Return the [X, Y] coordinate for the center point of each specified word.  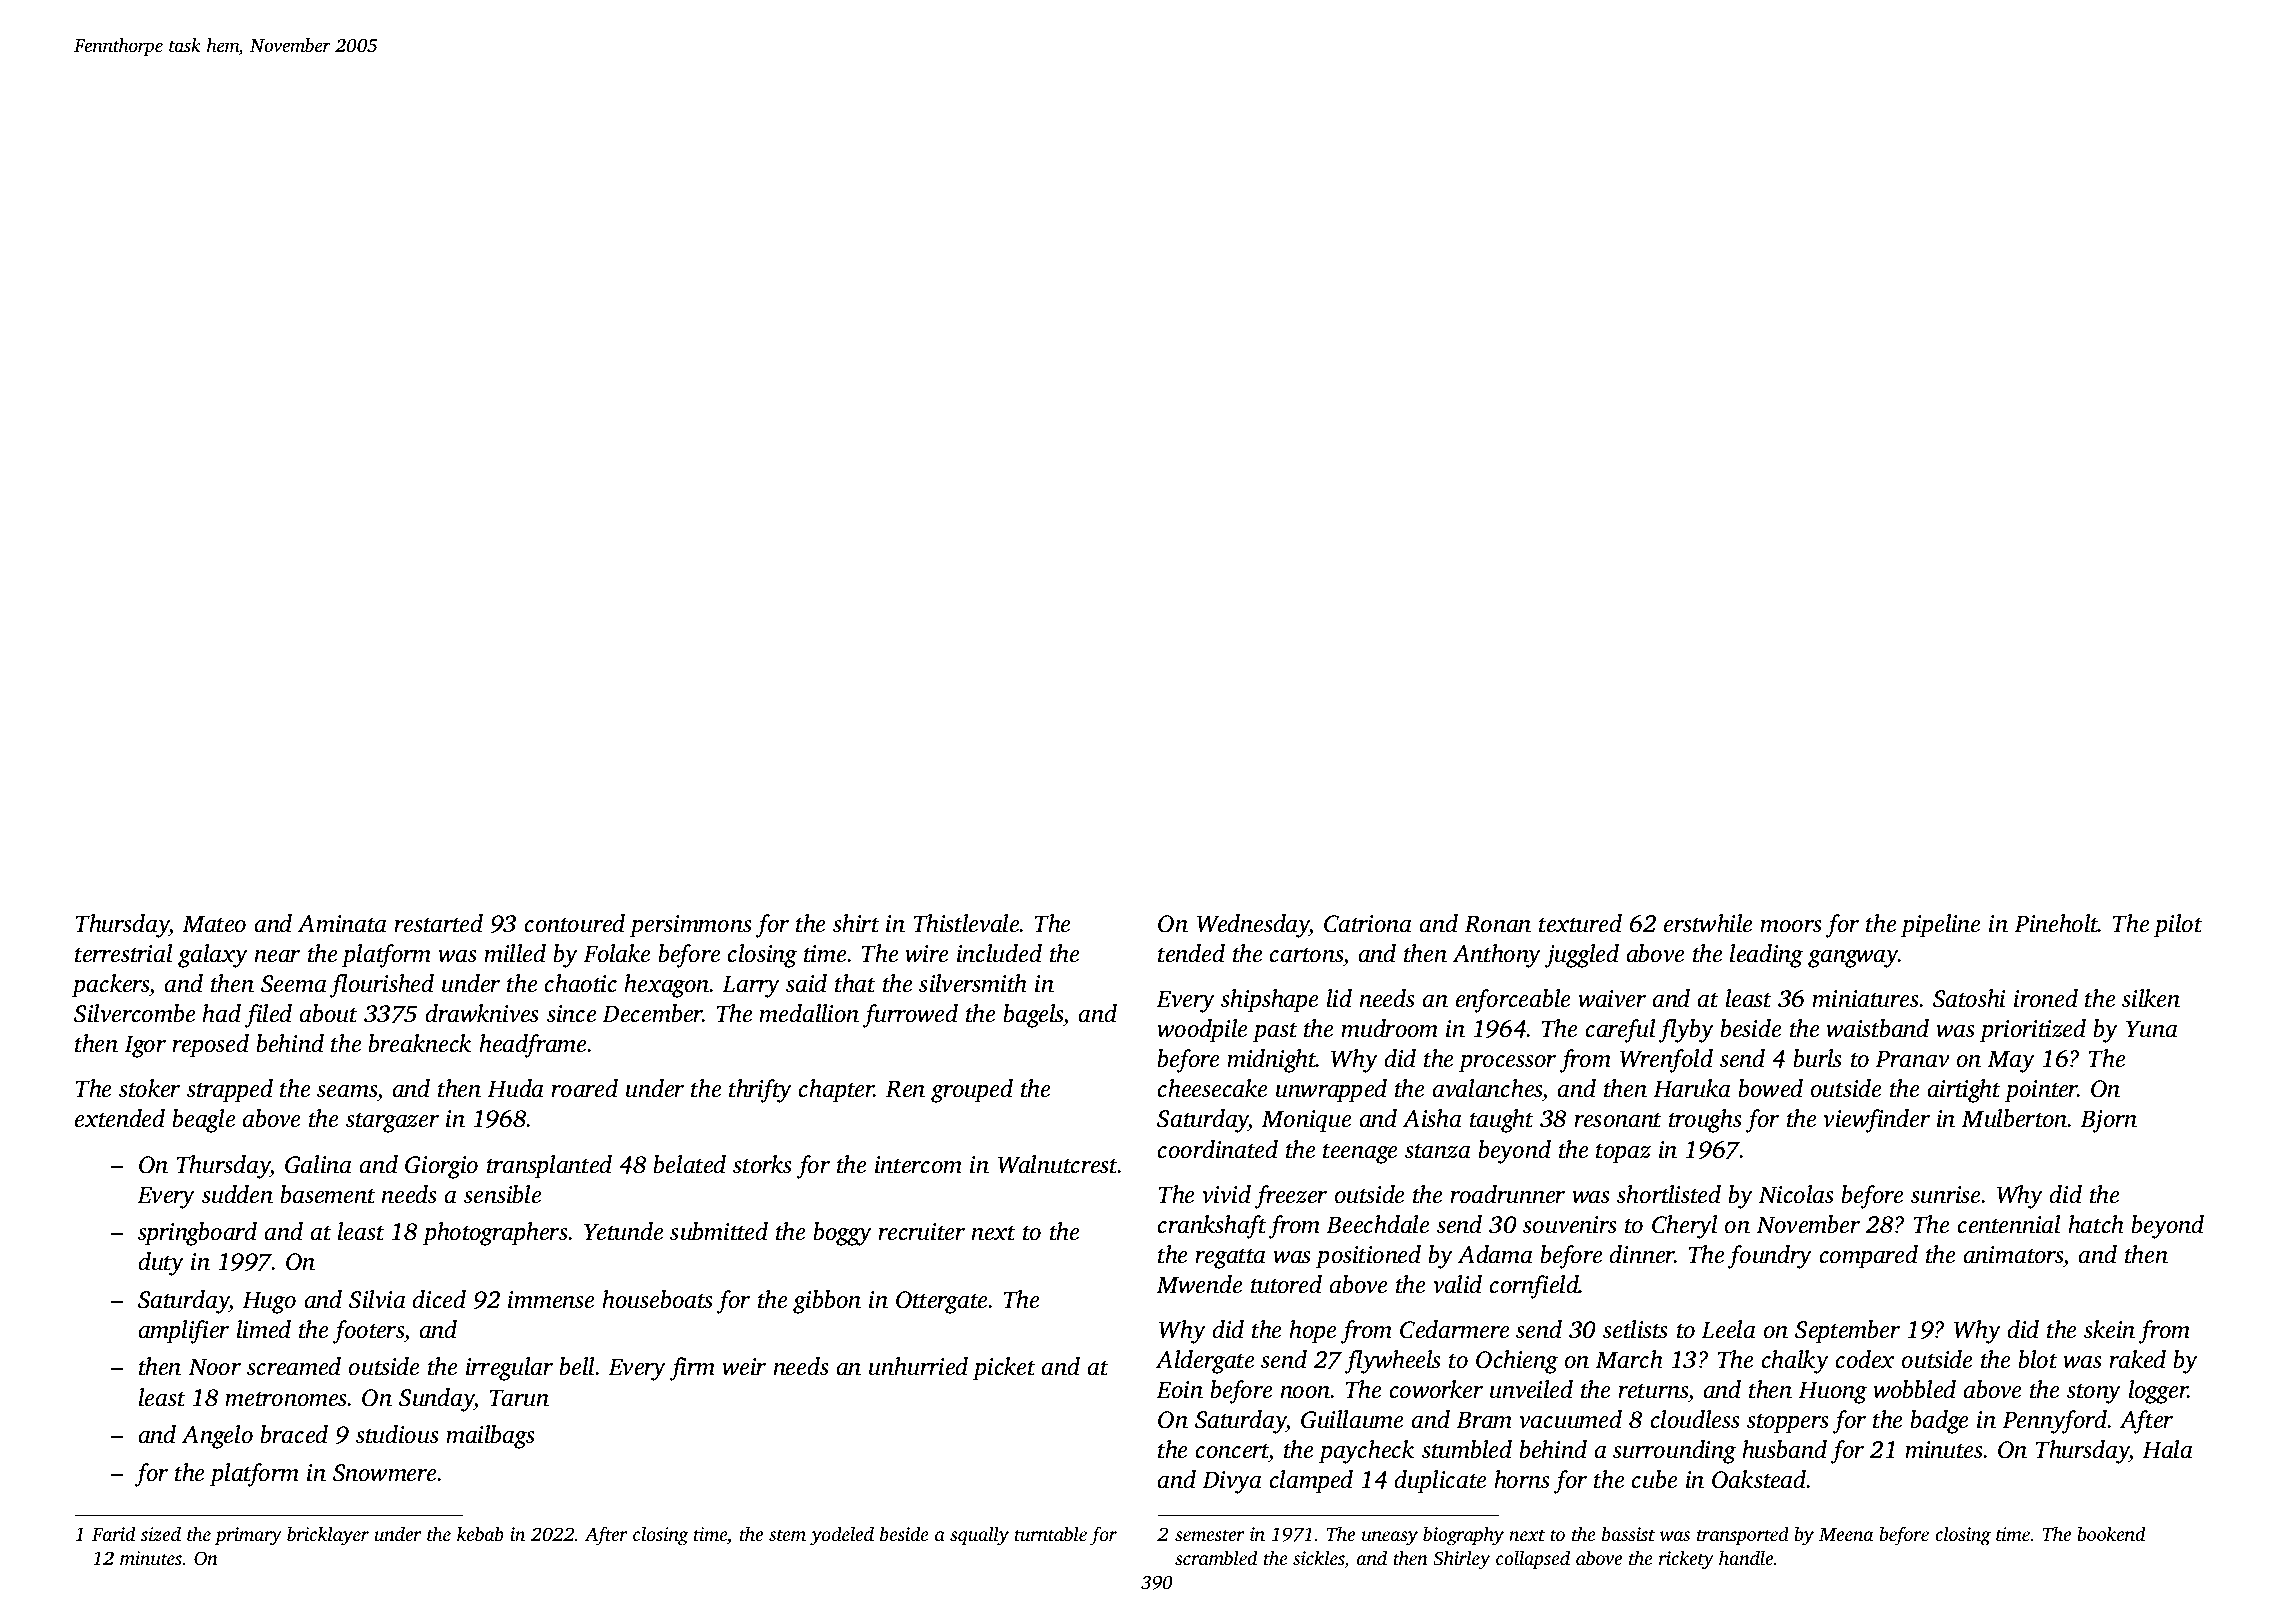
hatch [2096, 1224]
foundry [1770, 1257]
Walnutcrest [1058, 1164]
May [2011, 1061]
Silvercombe [134, 1013]
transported [1743, 1536]
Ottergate [941, 1302]
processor [1507, 1064]
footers [368, 1332]
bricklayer [328, 1536]
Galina [318, 1164]
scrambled [1216, 1557]
